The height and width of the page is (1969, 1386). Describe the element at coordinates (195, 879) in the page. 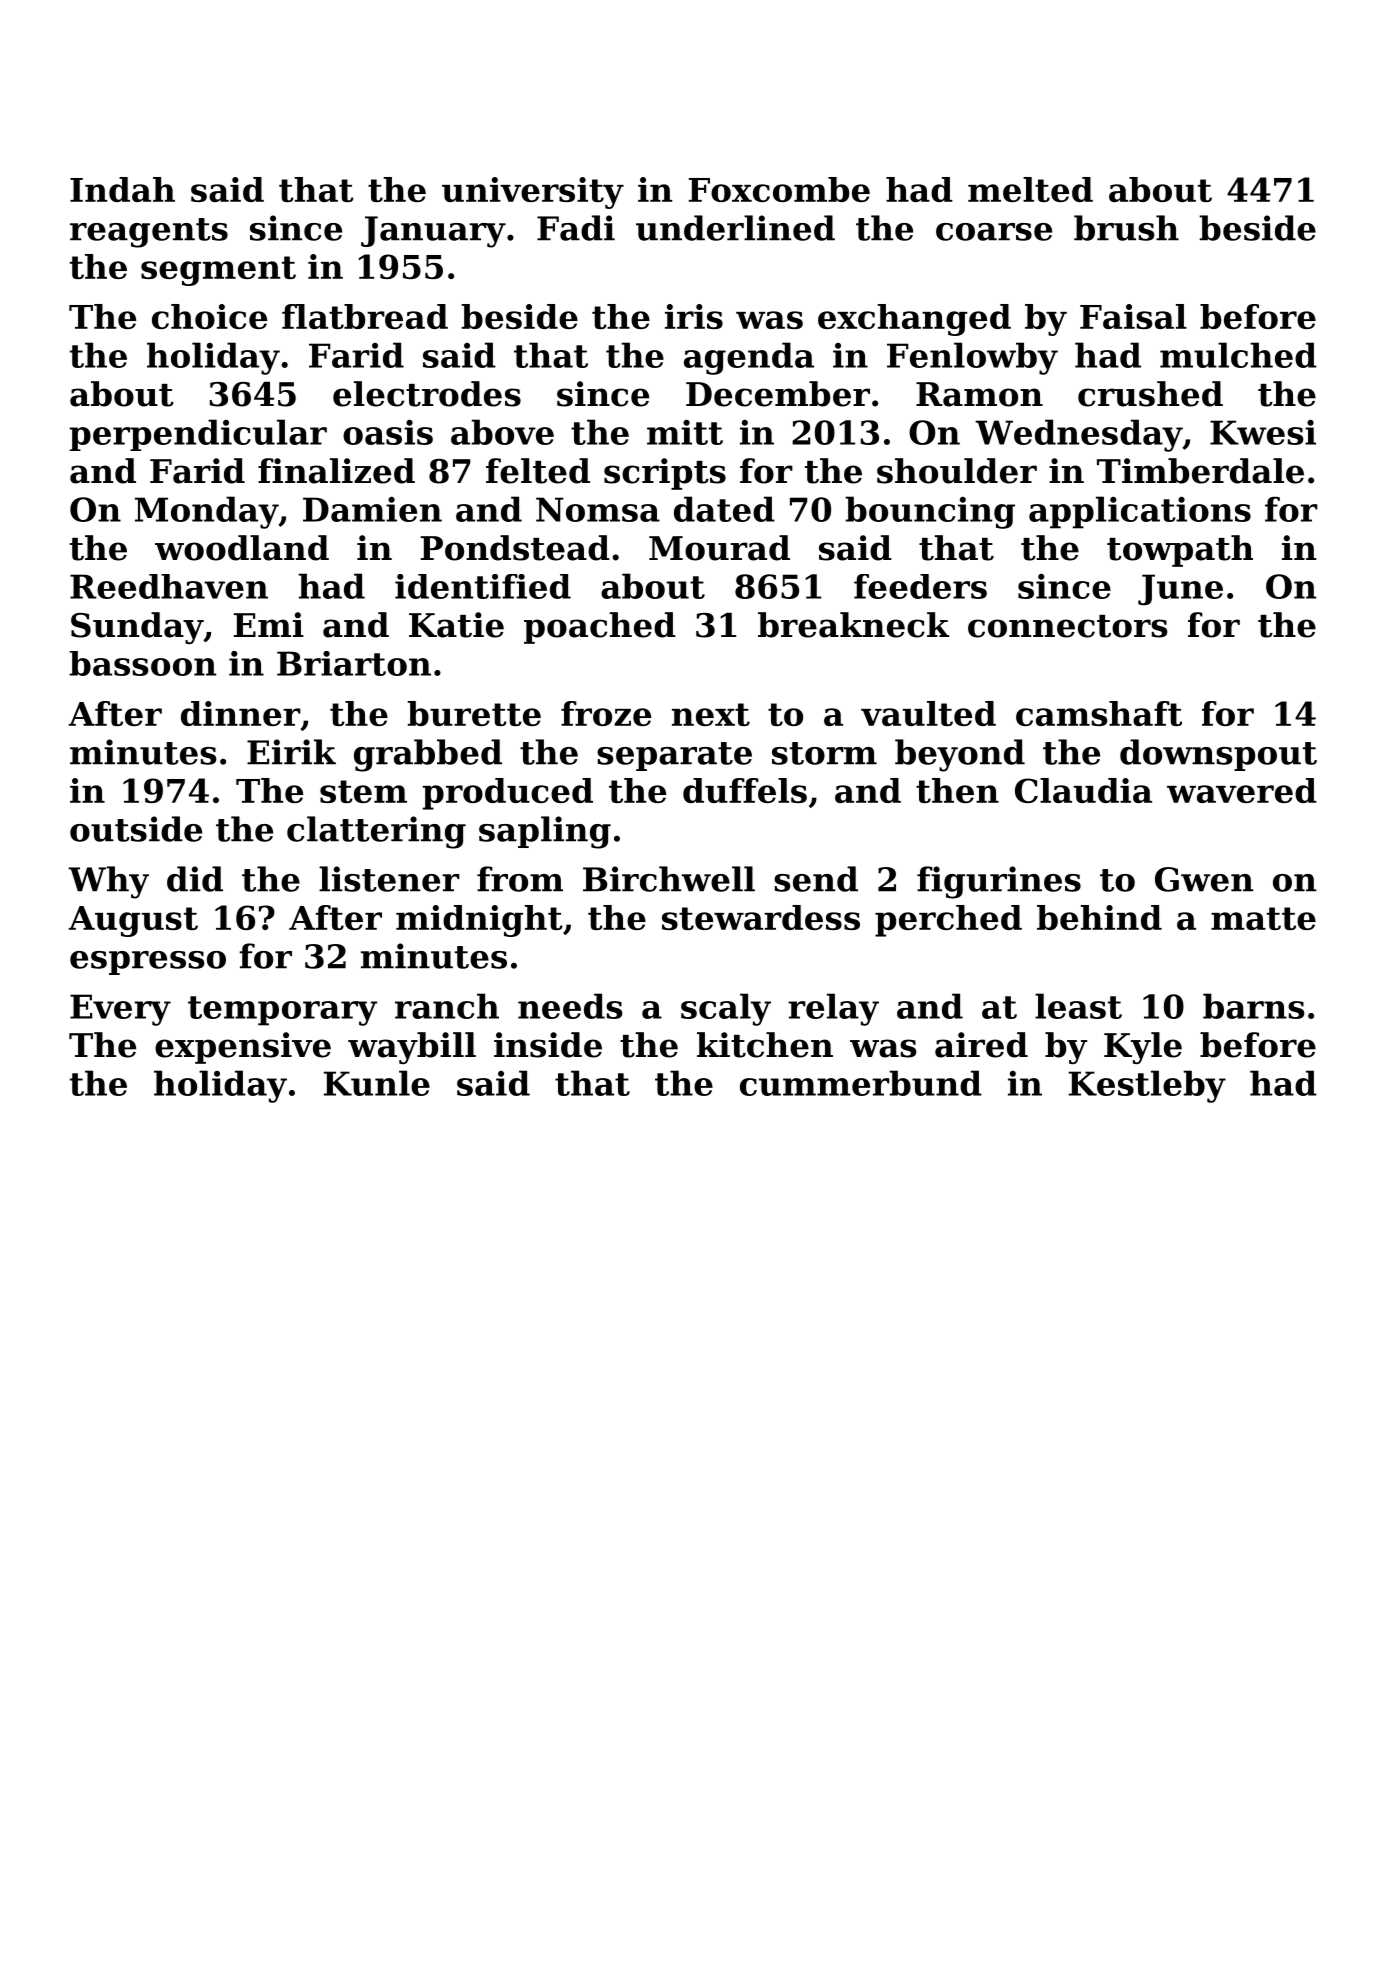

I see `did` at that location.
